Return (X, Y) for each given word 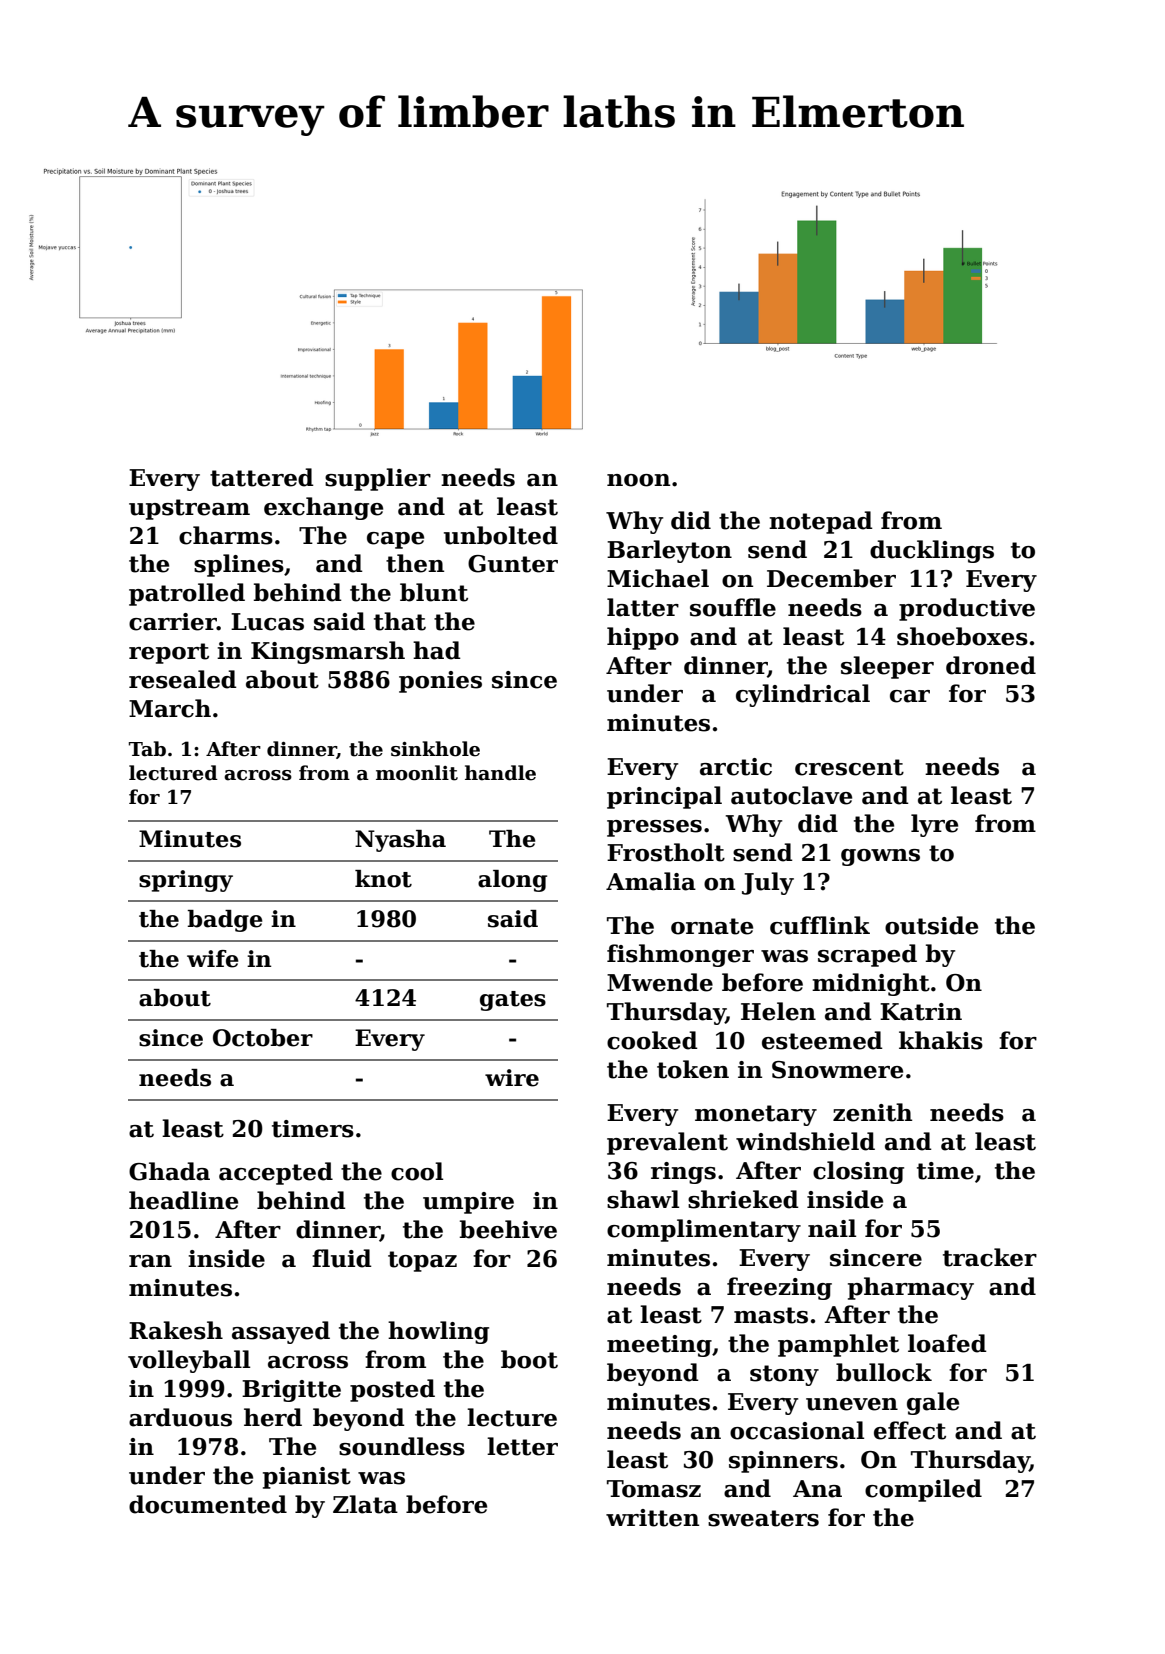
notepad (821, 522)
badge (224, 921)
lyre (934, 825)
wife (212, 959)
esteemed (822, 1040)
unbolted (501, 535)
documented (208, 1504)
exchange (323, 508)
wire (512, 1078)
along (512, 881)
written (652, 1518)
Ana (817, 1489)
